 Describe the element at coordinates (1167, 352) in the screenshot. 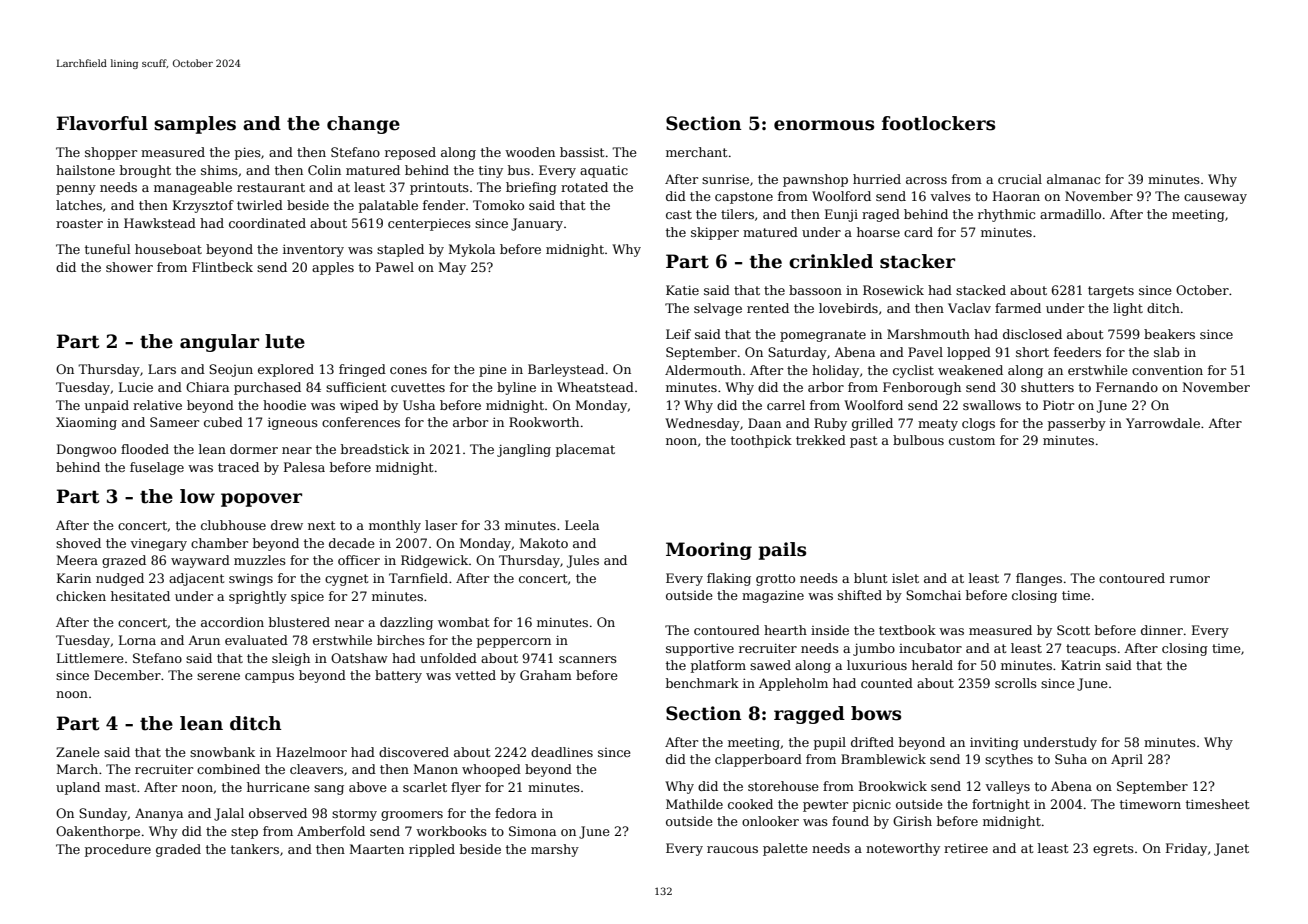

I see `slab` at that location.
